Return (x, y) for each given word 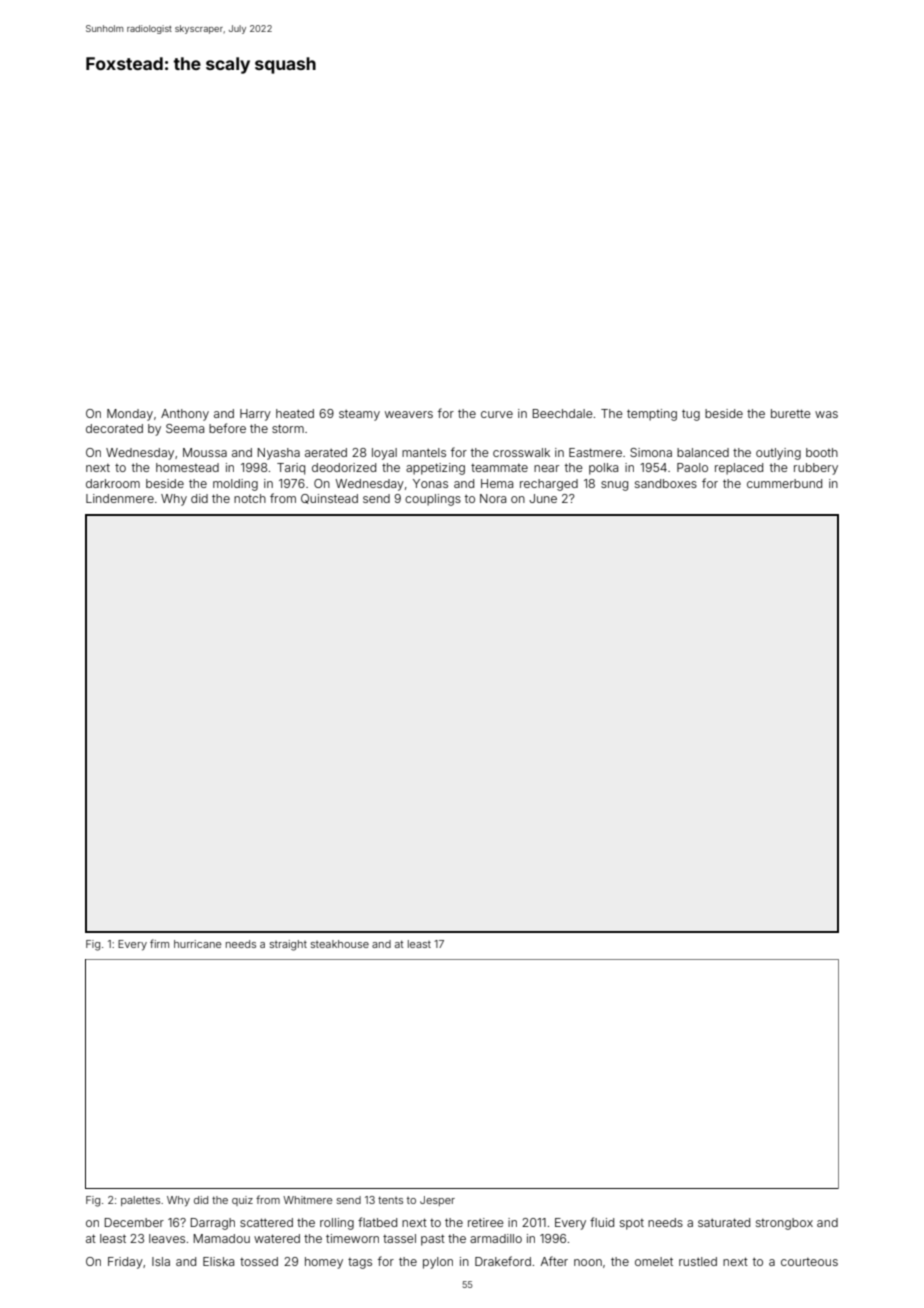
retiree (486, 1222)
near (546, 468)
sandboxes (666, 483)
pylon (438, 1263)
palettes (140, 1201)
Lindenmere (120, 498)
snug (614, 486)
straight (288, 945)
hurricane (197, 944)
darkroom (113, 483)
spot (632, 1224)
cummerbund (784, 483)
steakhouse (340, 944)
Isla (161, 1261)
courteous (809, 1262)
